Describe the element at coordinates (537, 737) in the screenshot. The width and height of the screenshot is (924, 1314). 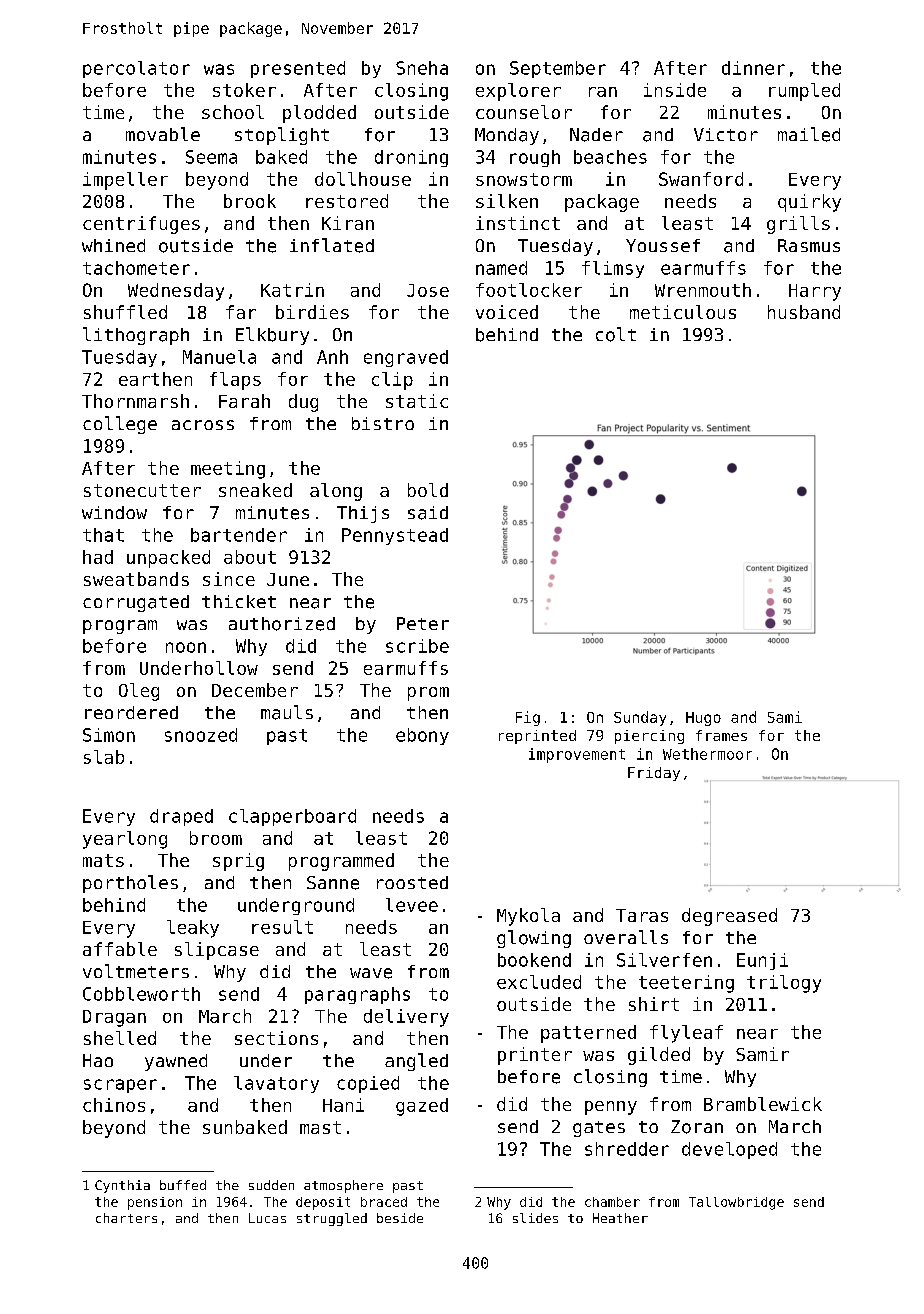
I see `reprinted` at that location.
